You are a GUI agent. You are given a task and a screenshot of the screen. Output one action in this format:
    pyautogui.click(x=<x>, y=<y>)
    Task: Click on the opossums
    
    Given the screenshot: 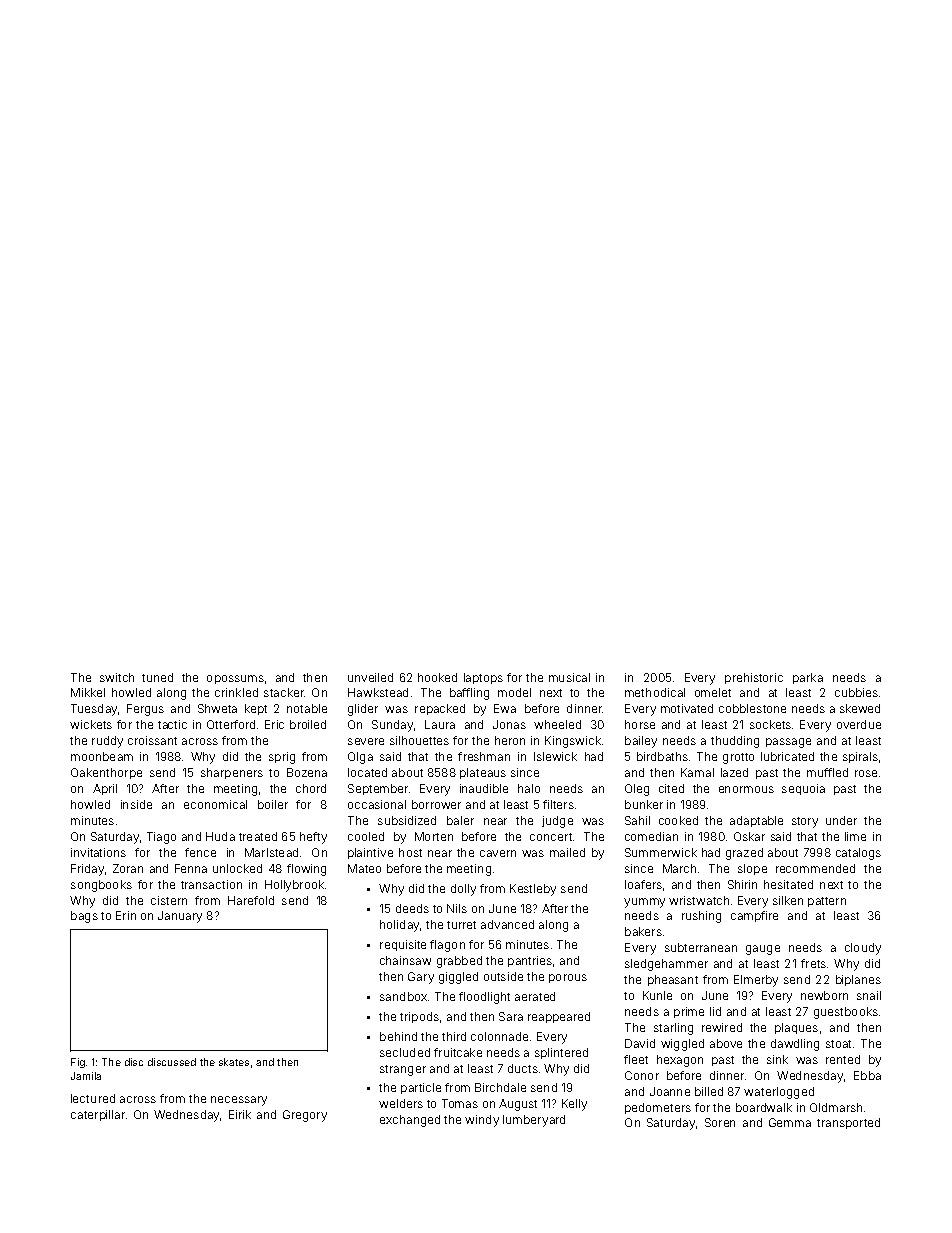 What is the action you would take?
    pyautogui.click(x=235, y=679)
